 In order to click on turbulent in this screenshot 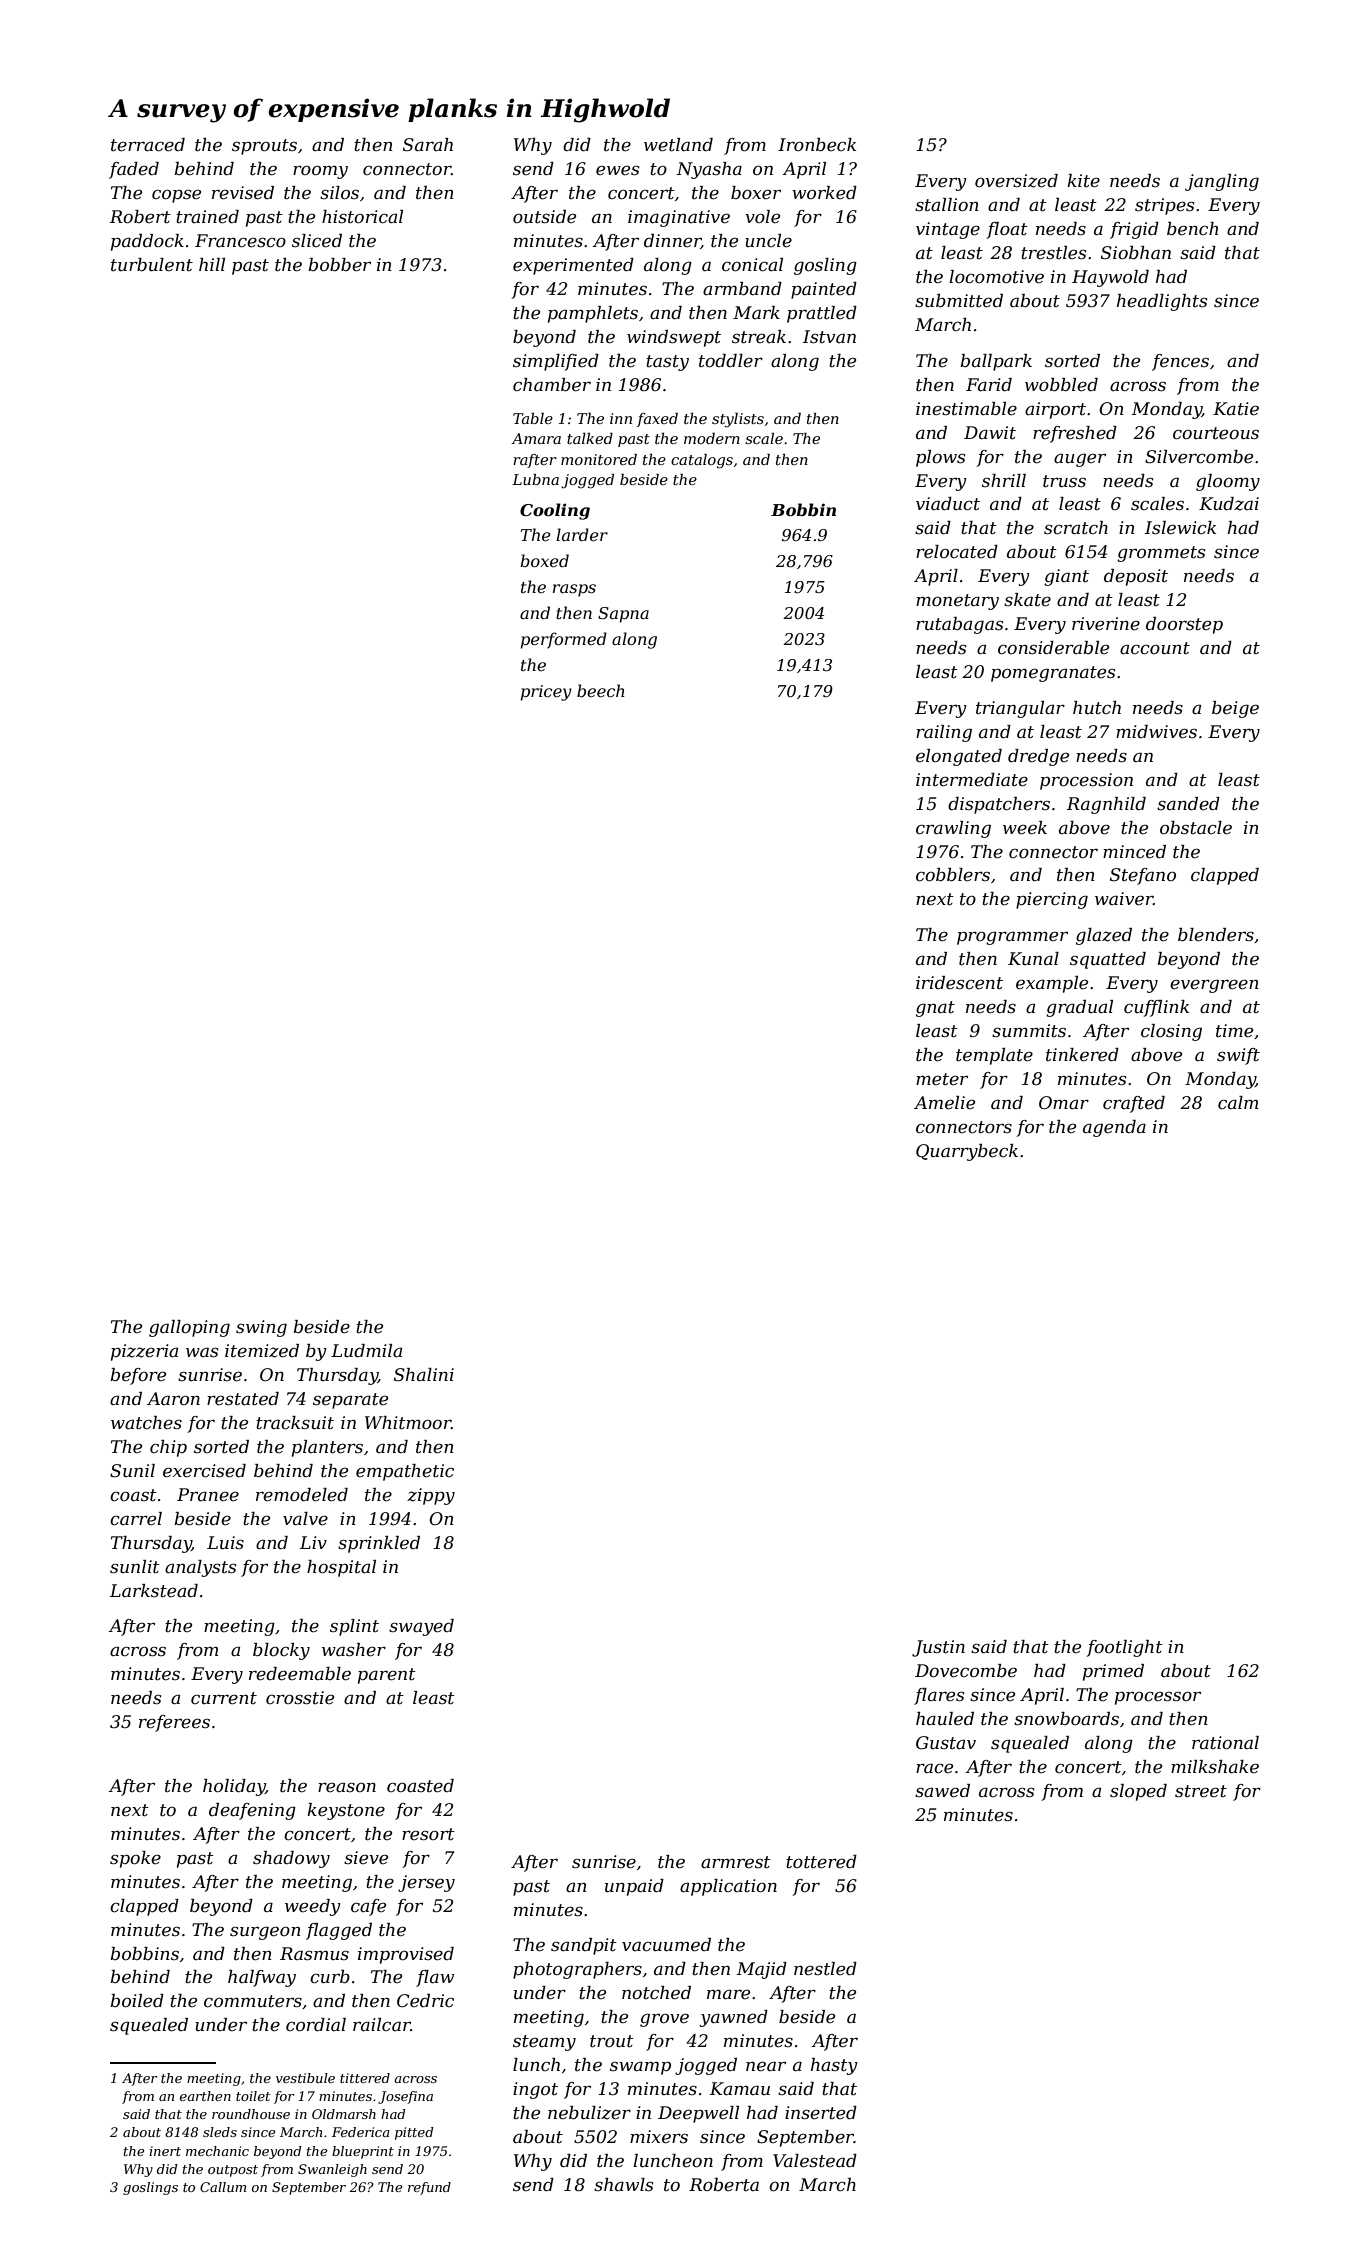, I will do `click(152, 265)`.
